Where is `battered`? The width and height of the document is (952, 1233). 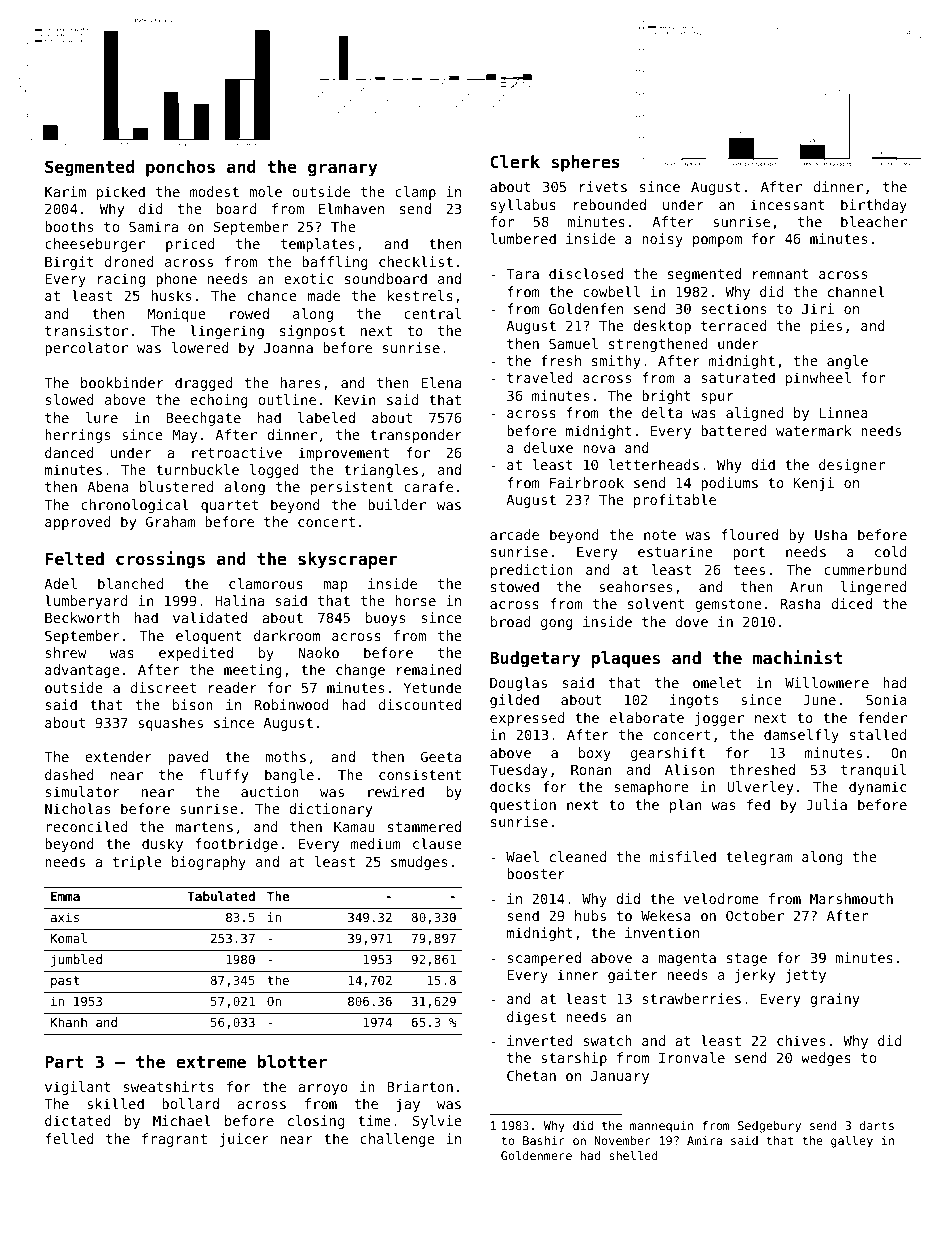 battered is located at coordinates (734, 430).
